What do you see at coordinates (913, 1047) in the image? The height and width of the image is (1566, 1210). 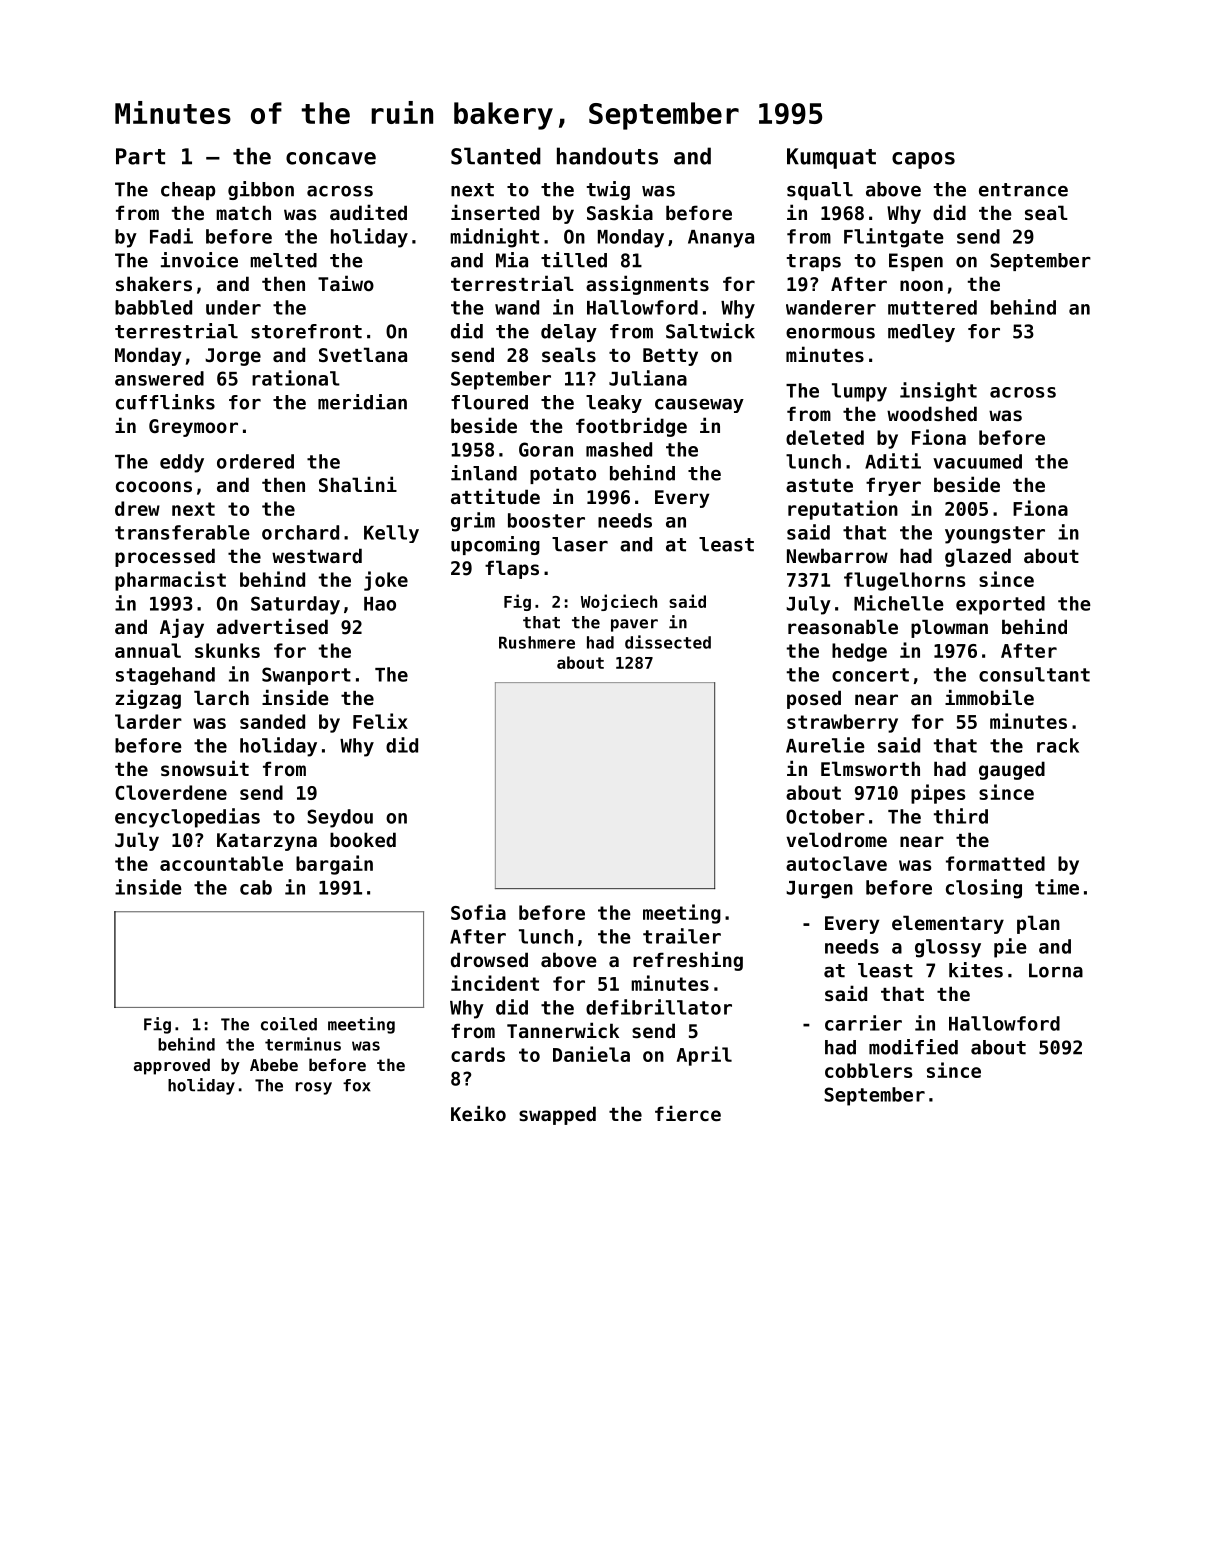 I see `modified` at bounding box center [913, 1047].
